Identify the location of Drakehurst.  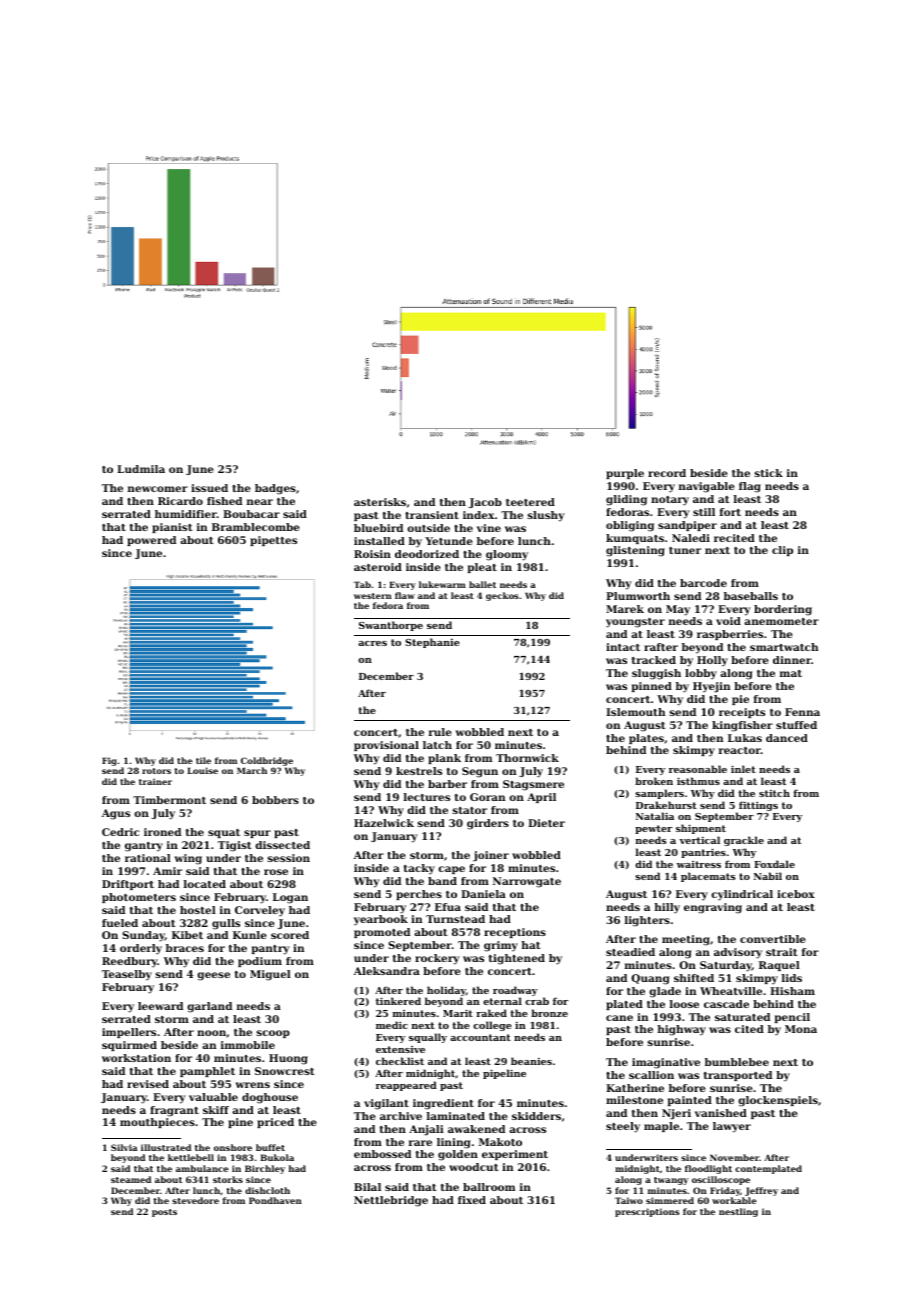
(666, 805).
